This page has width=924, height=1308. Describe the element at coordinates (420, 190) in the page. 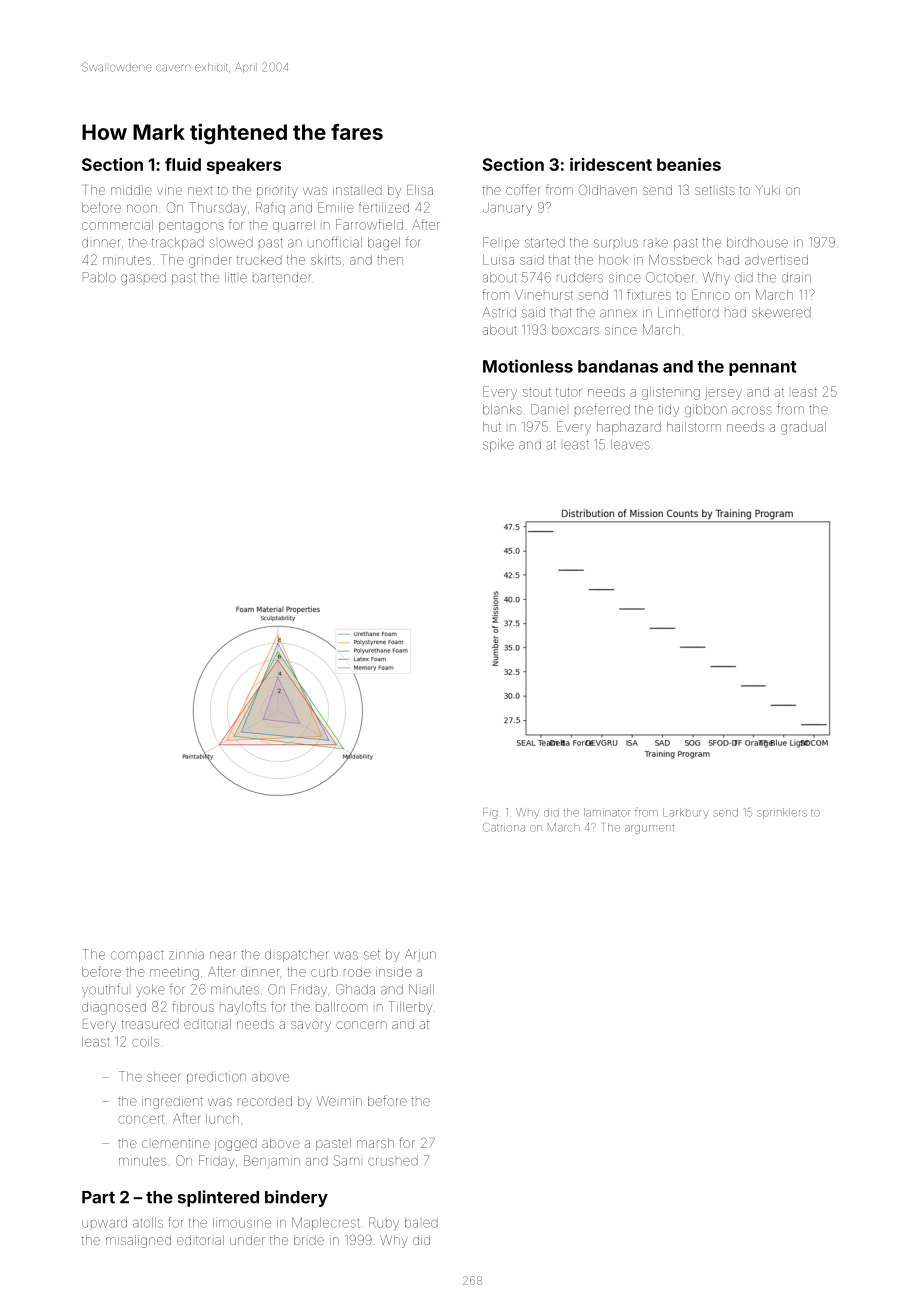

I see `Elisa` at that location.
